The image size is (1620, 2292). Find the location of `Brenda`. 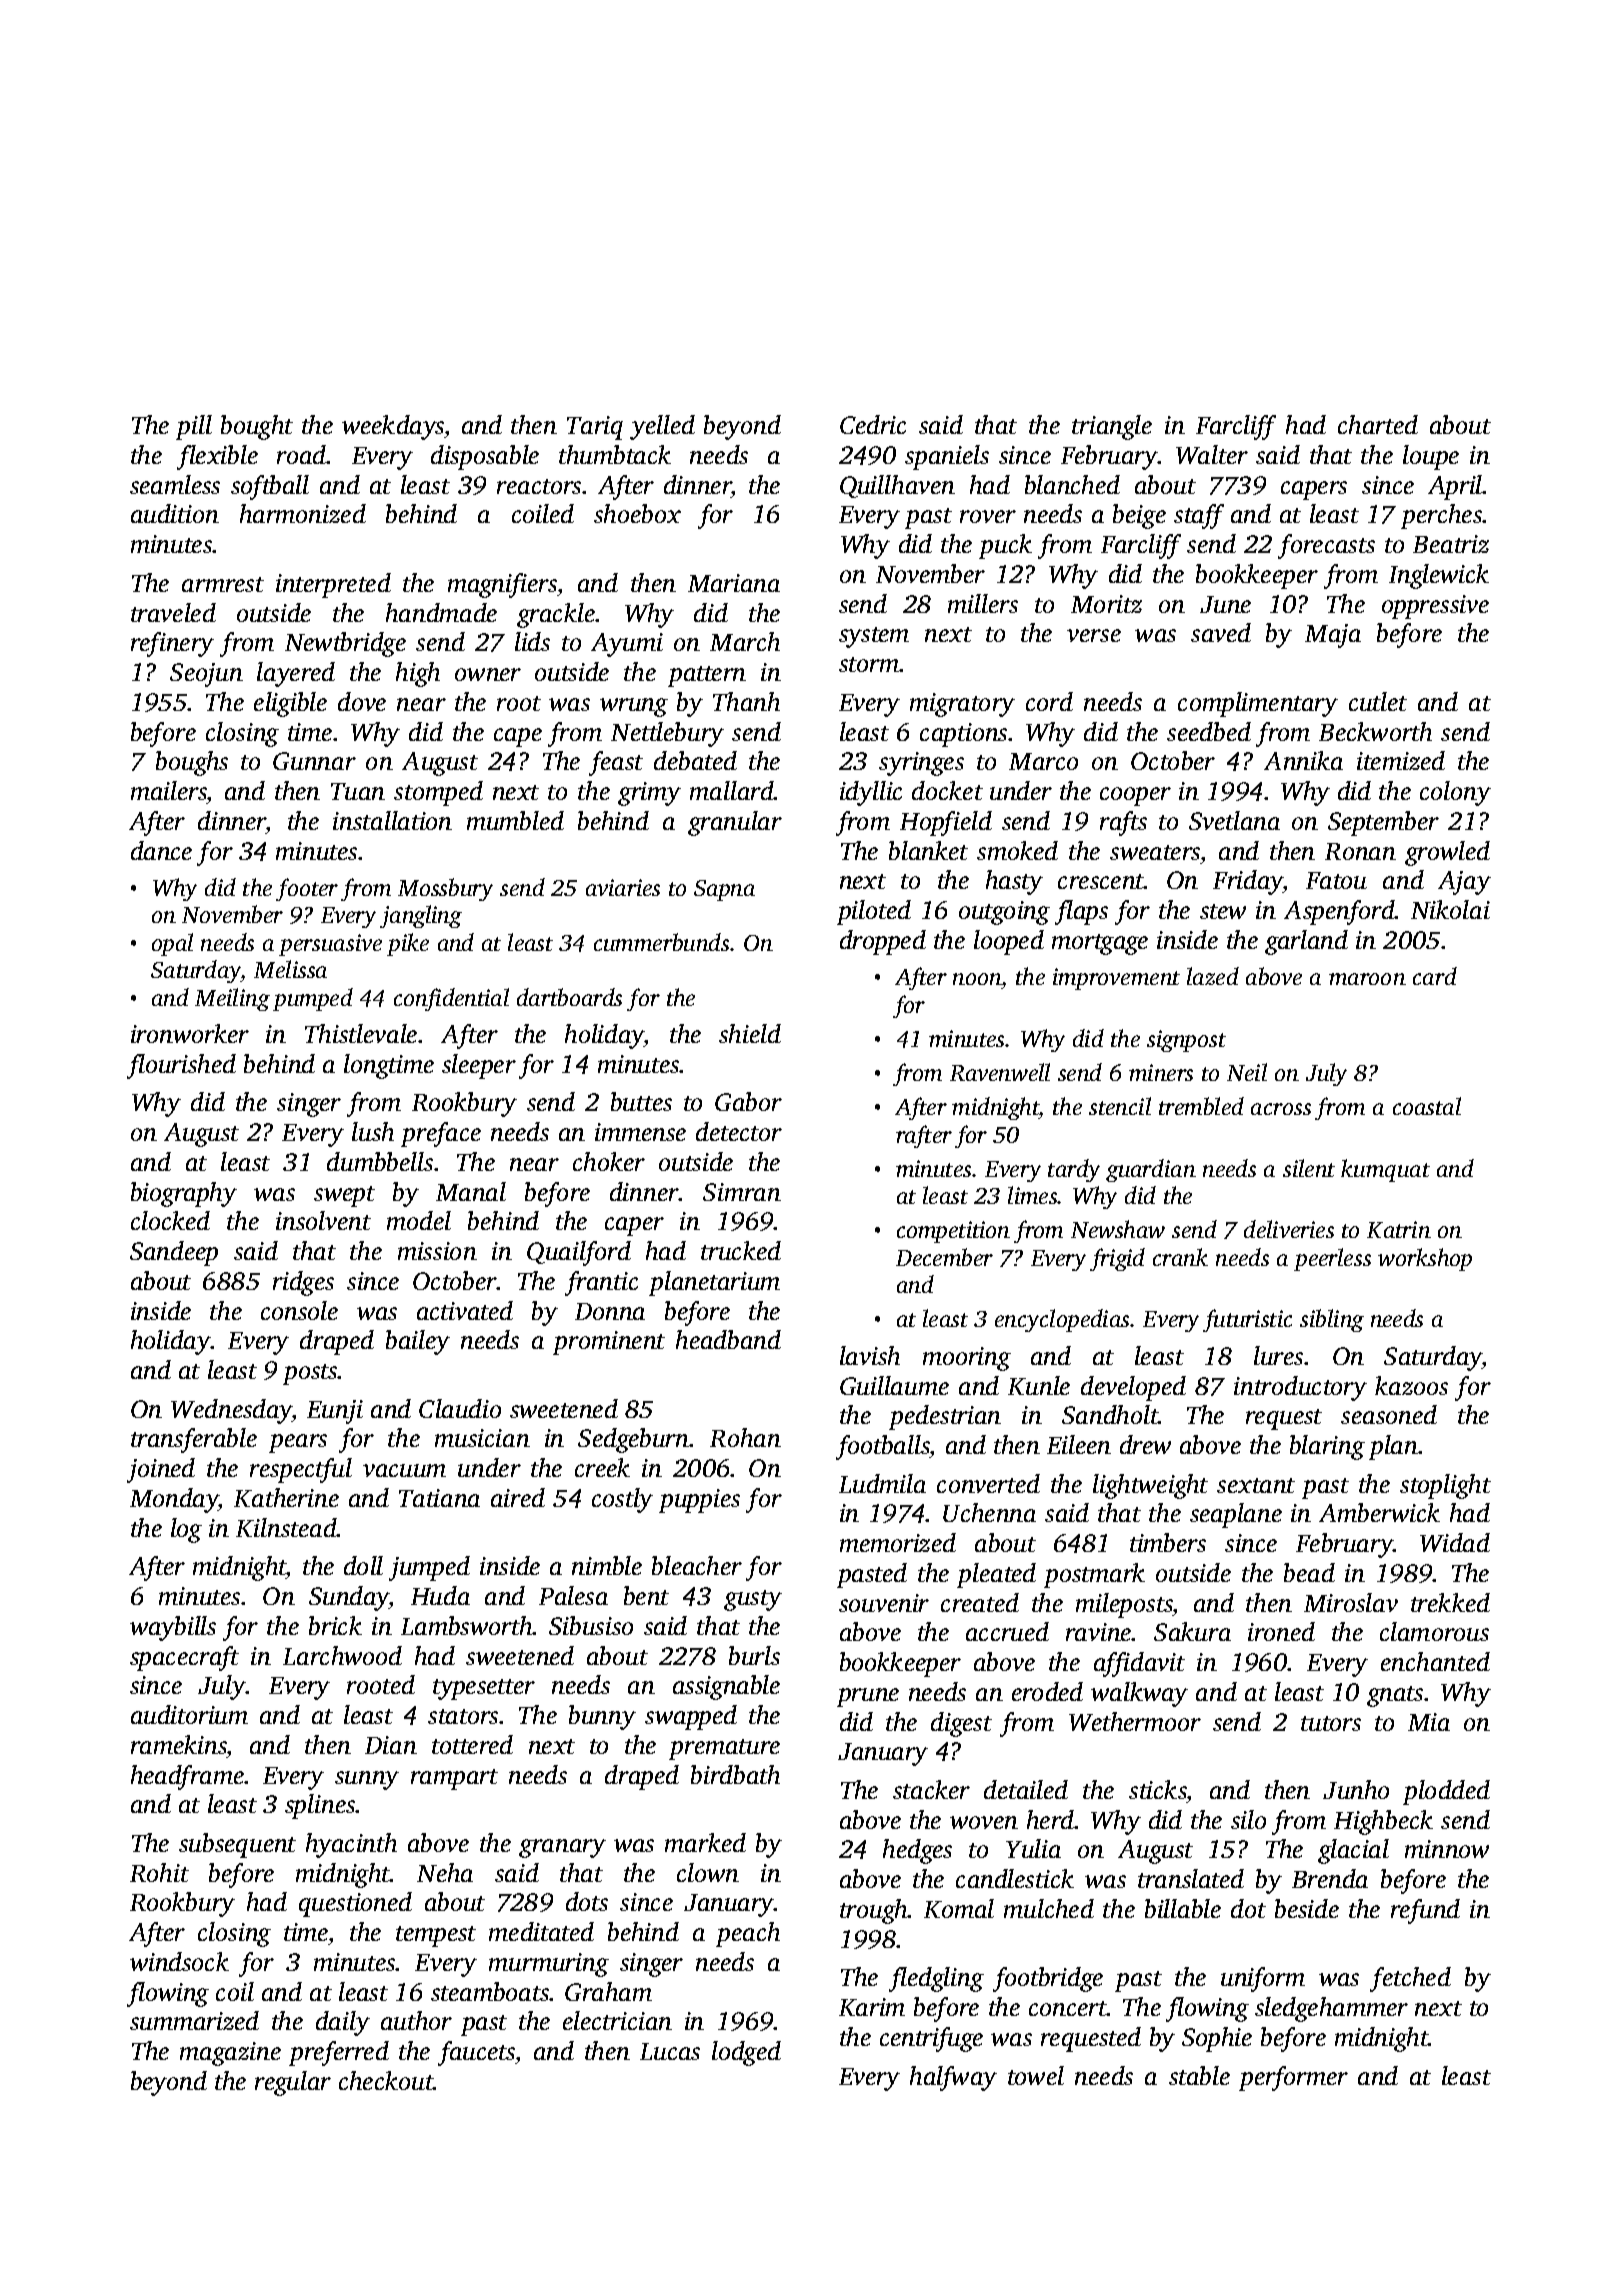

Brenda is located at coordinates (1330, 1878).
